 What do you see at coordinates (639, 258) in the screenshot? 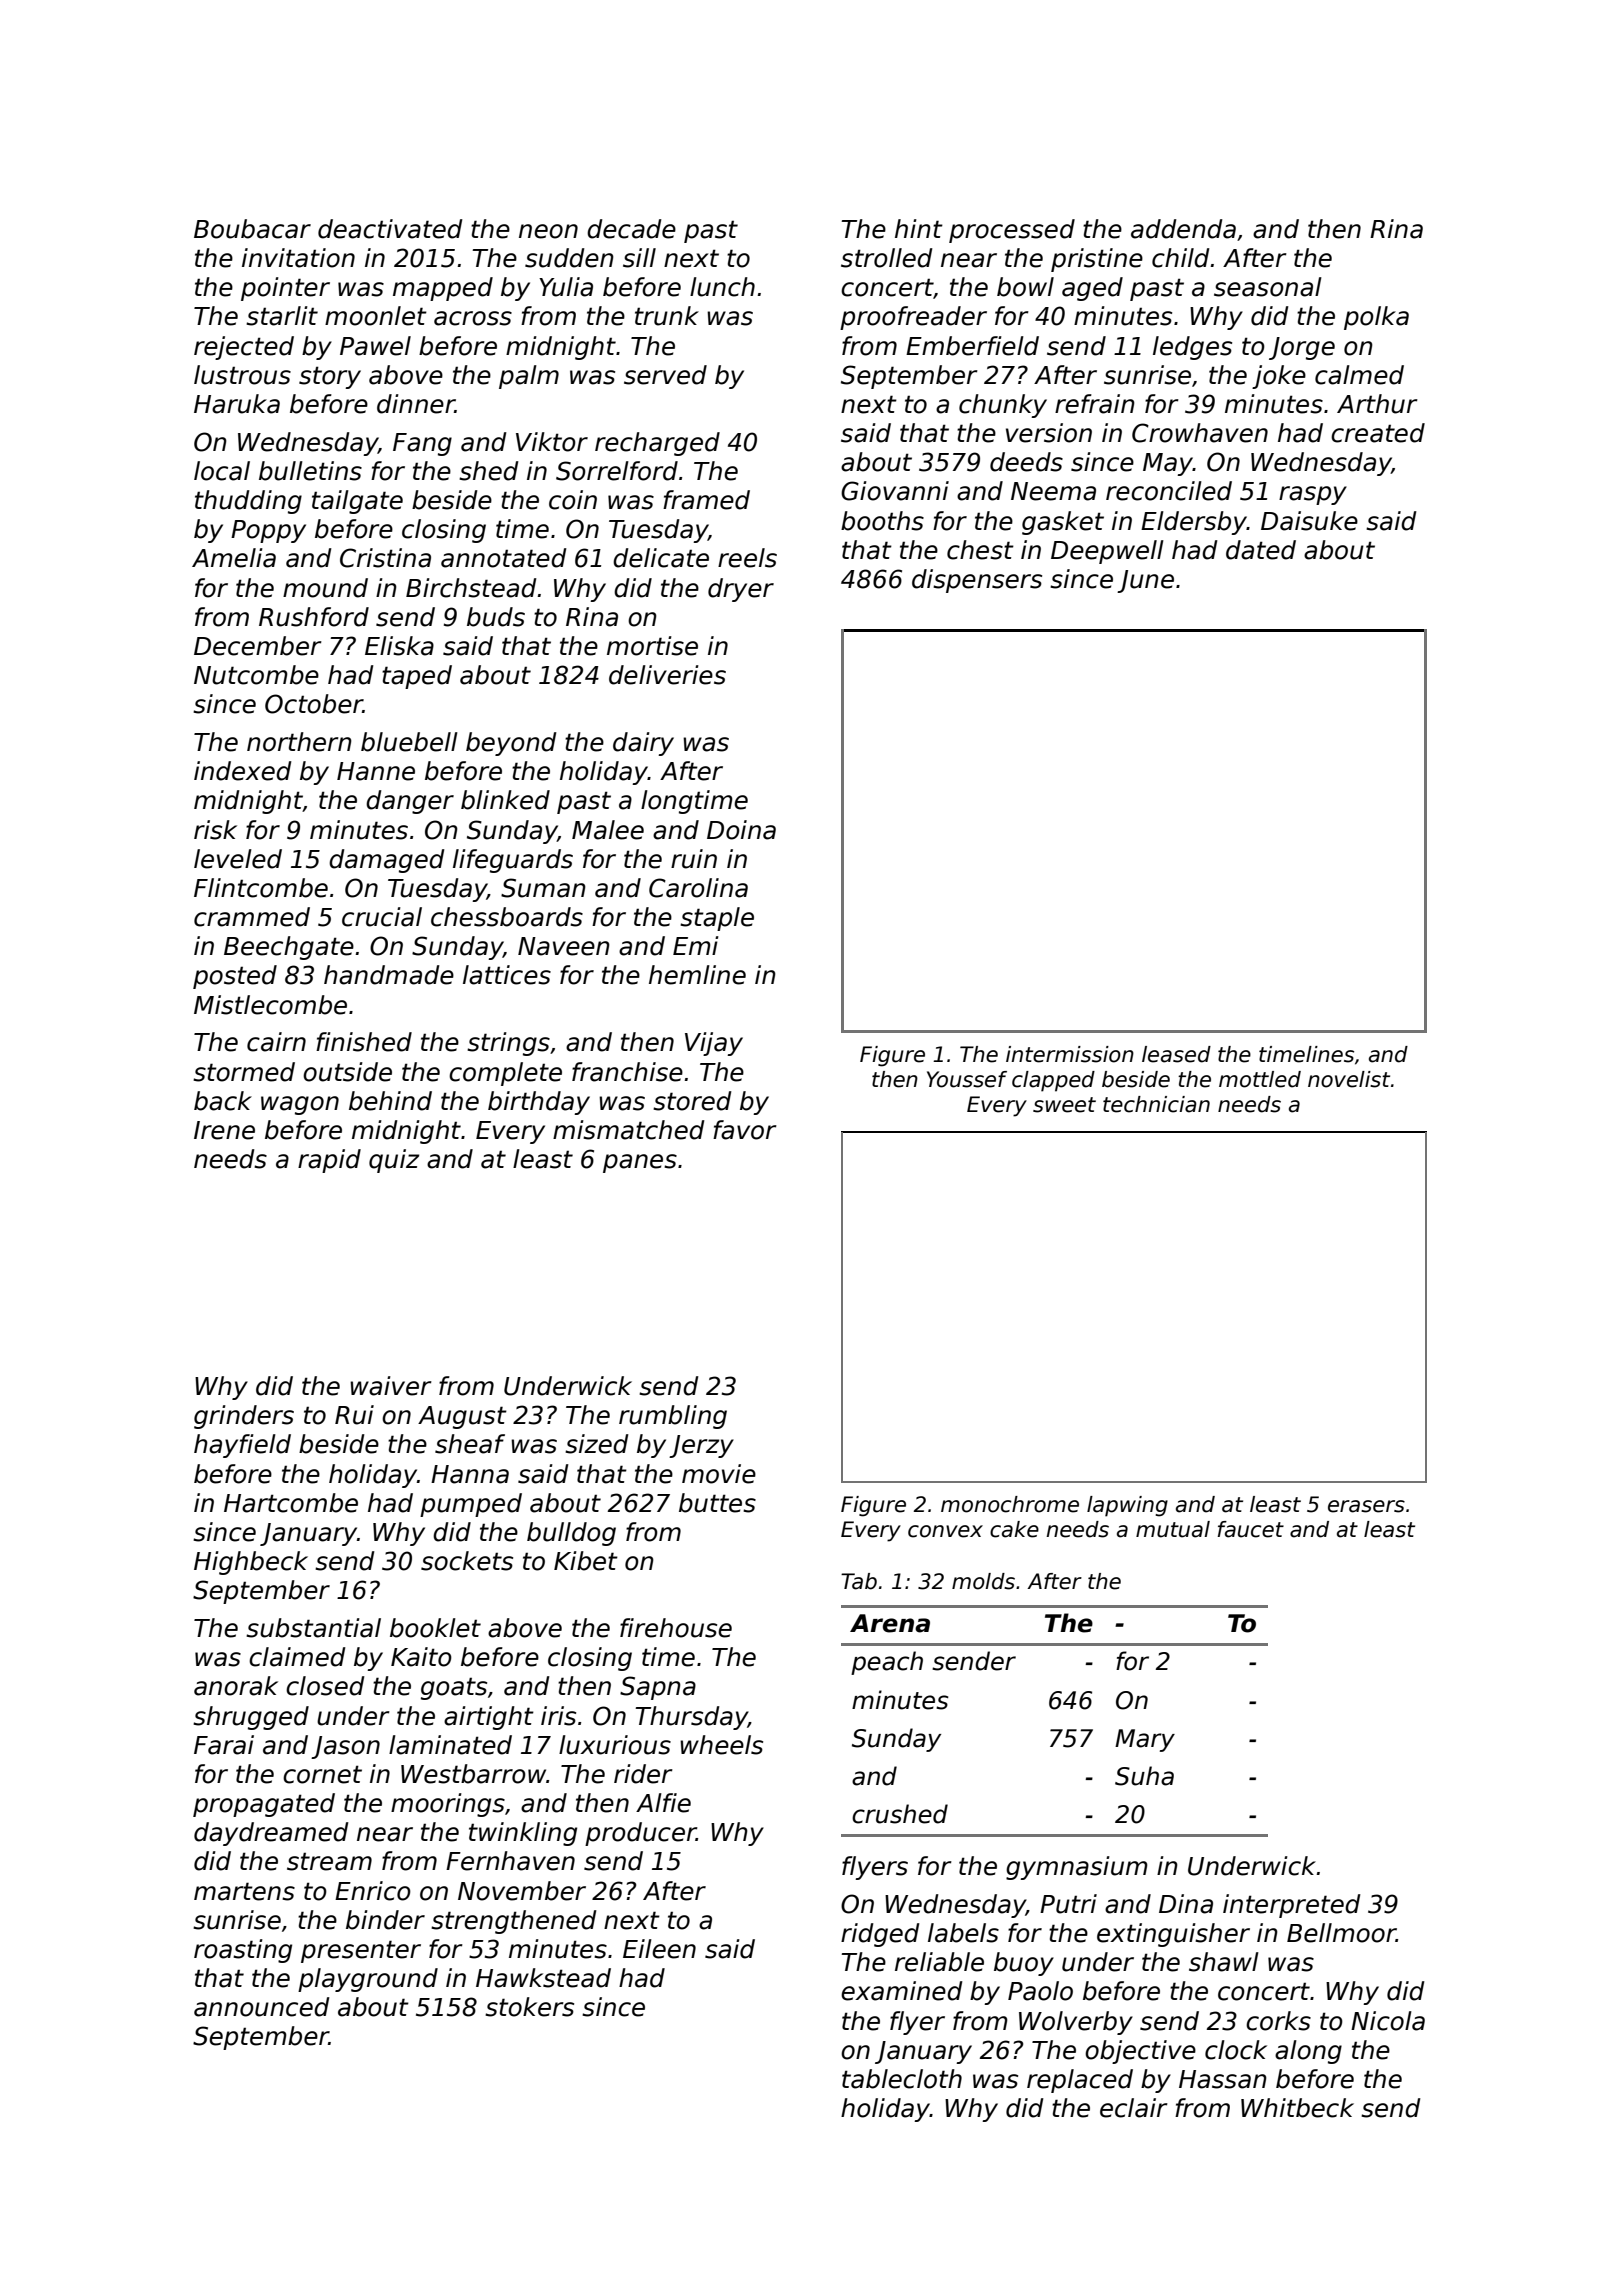
I see `sill` at bounding box center [639, 258].
